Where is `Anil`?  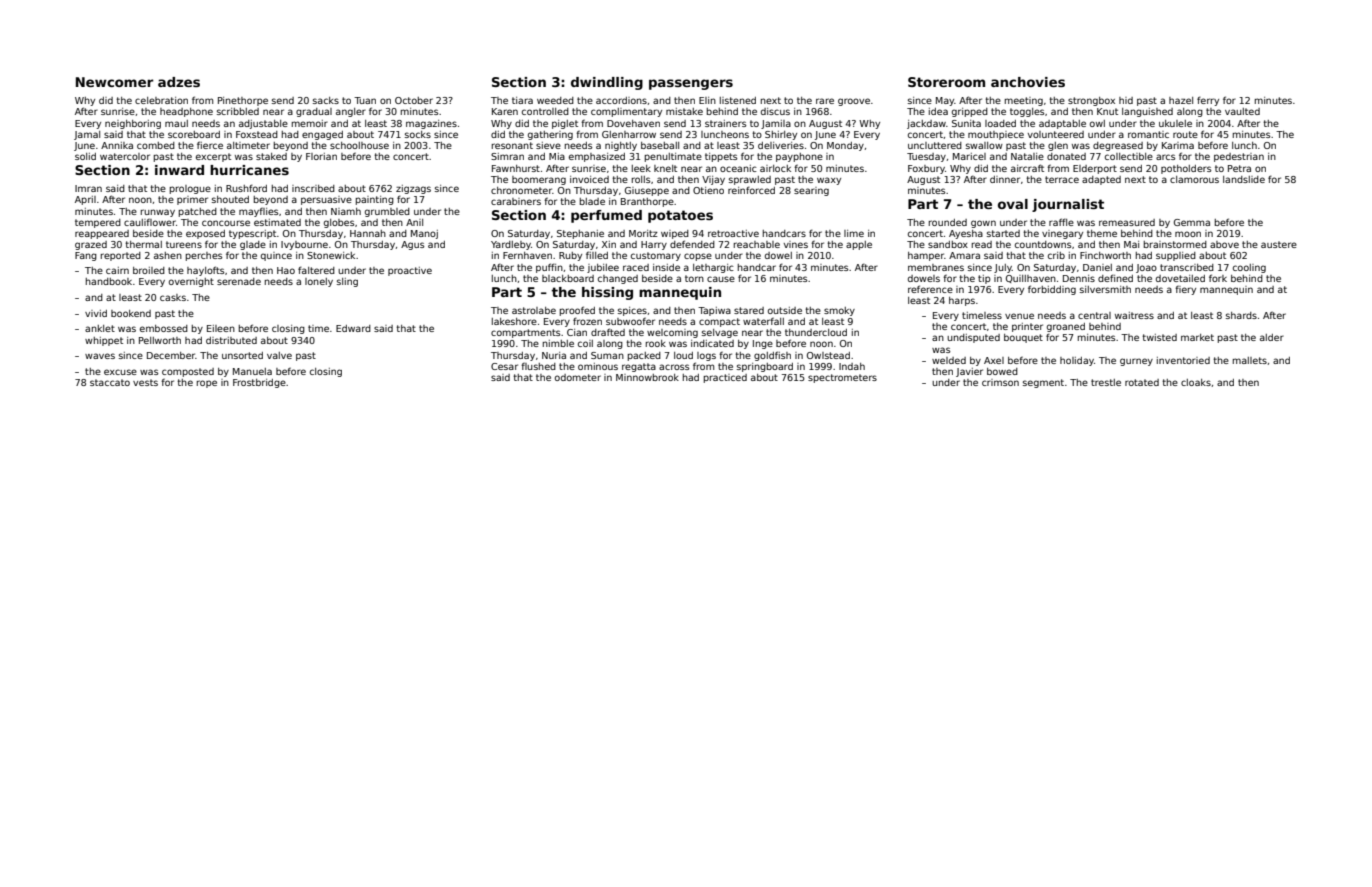
Anil is located at coordinates (414, 222).
